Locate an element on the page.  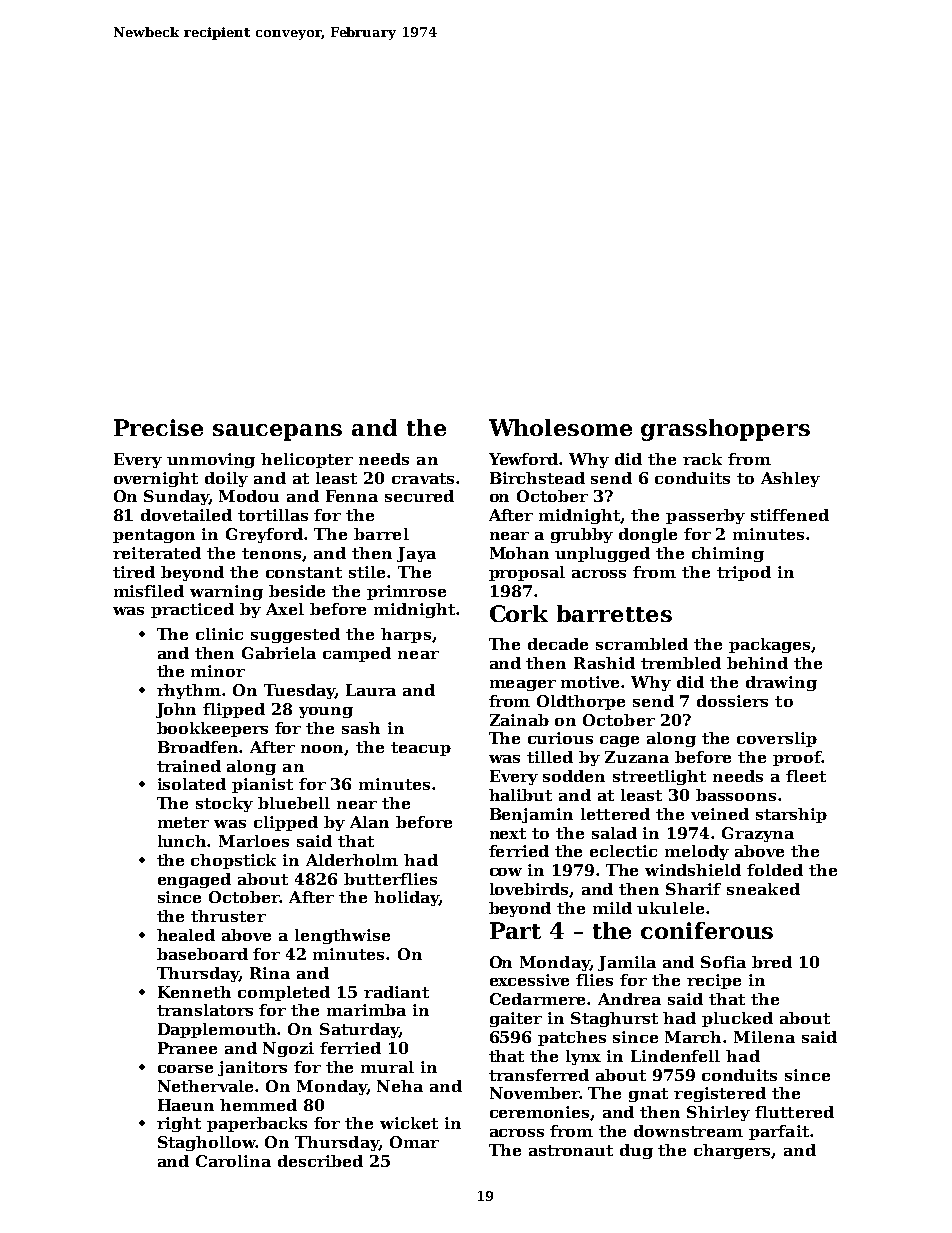
wicket is located at coordinates (409, 1123).
